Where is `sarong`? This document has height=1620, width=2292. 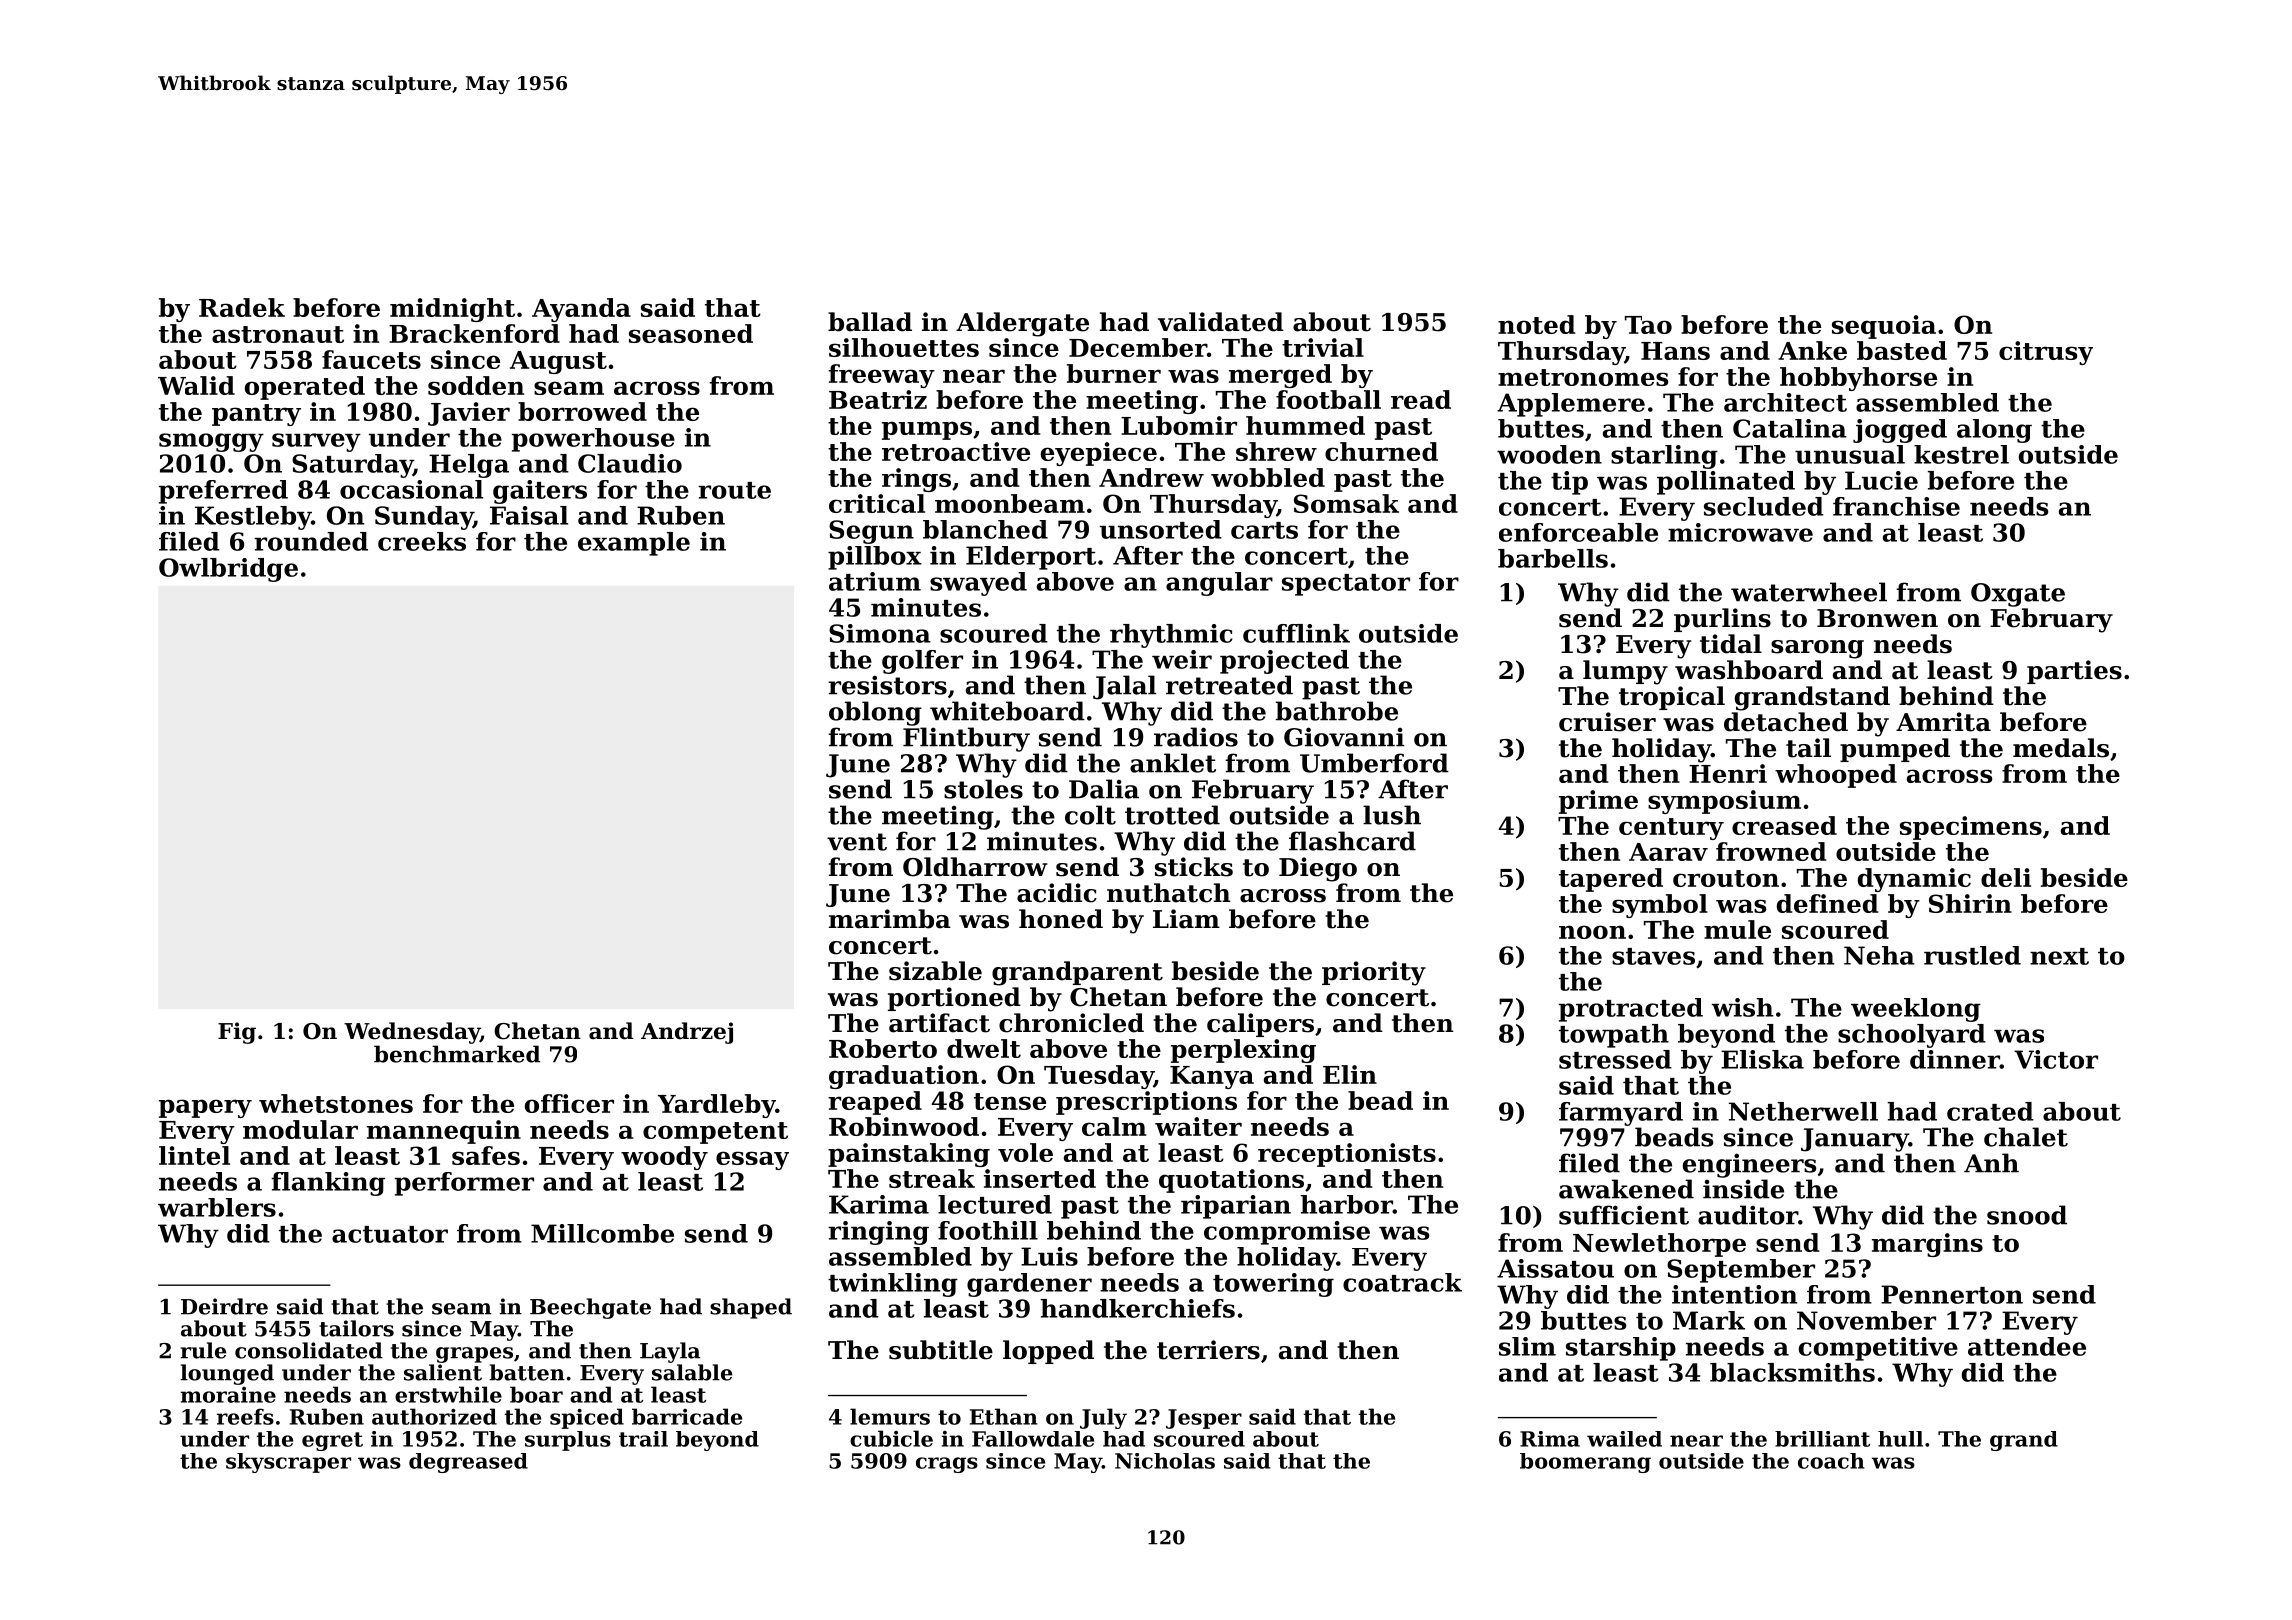
sarong is located at coordinates (1817, 649).
